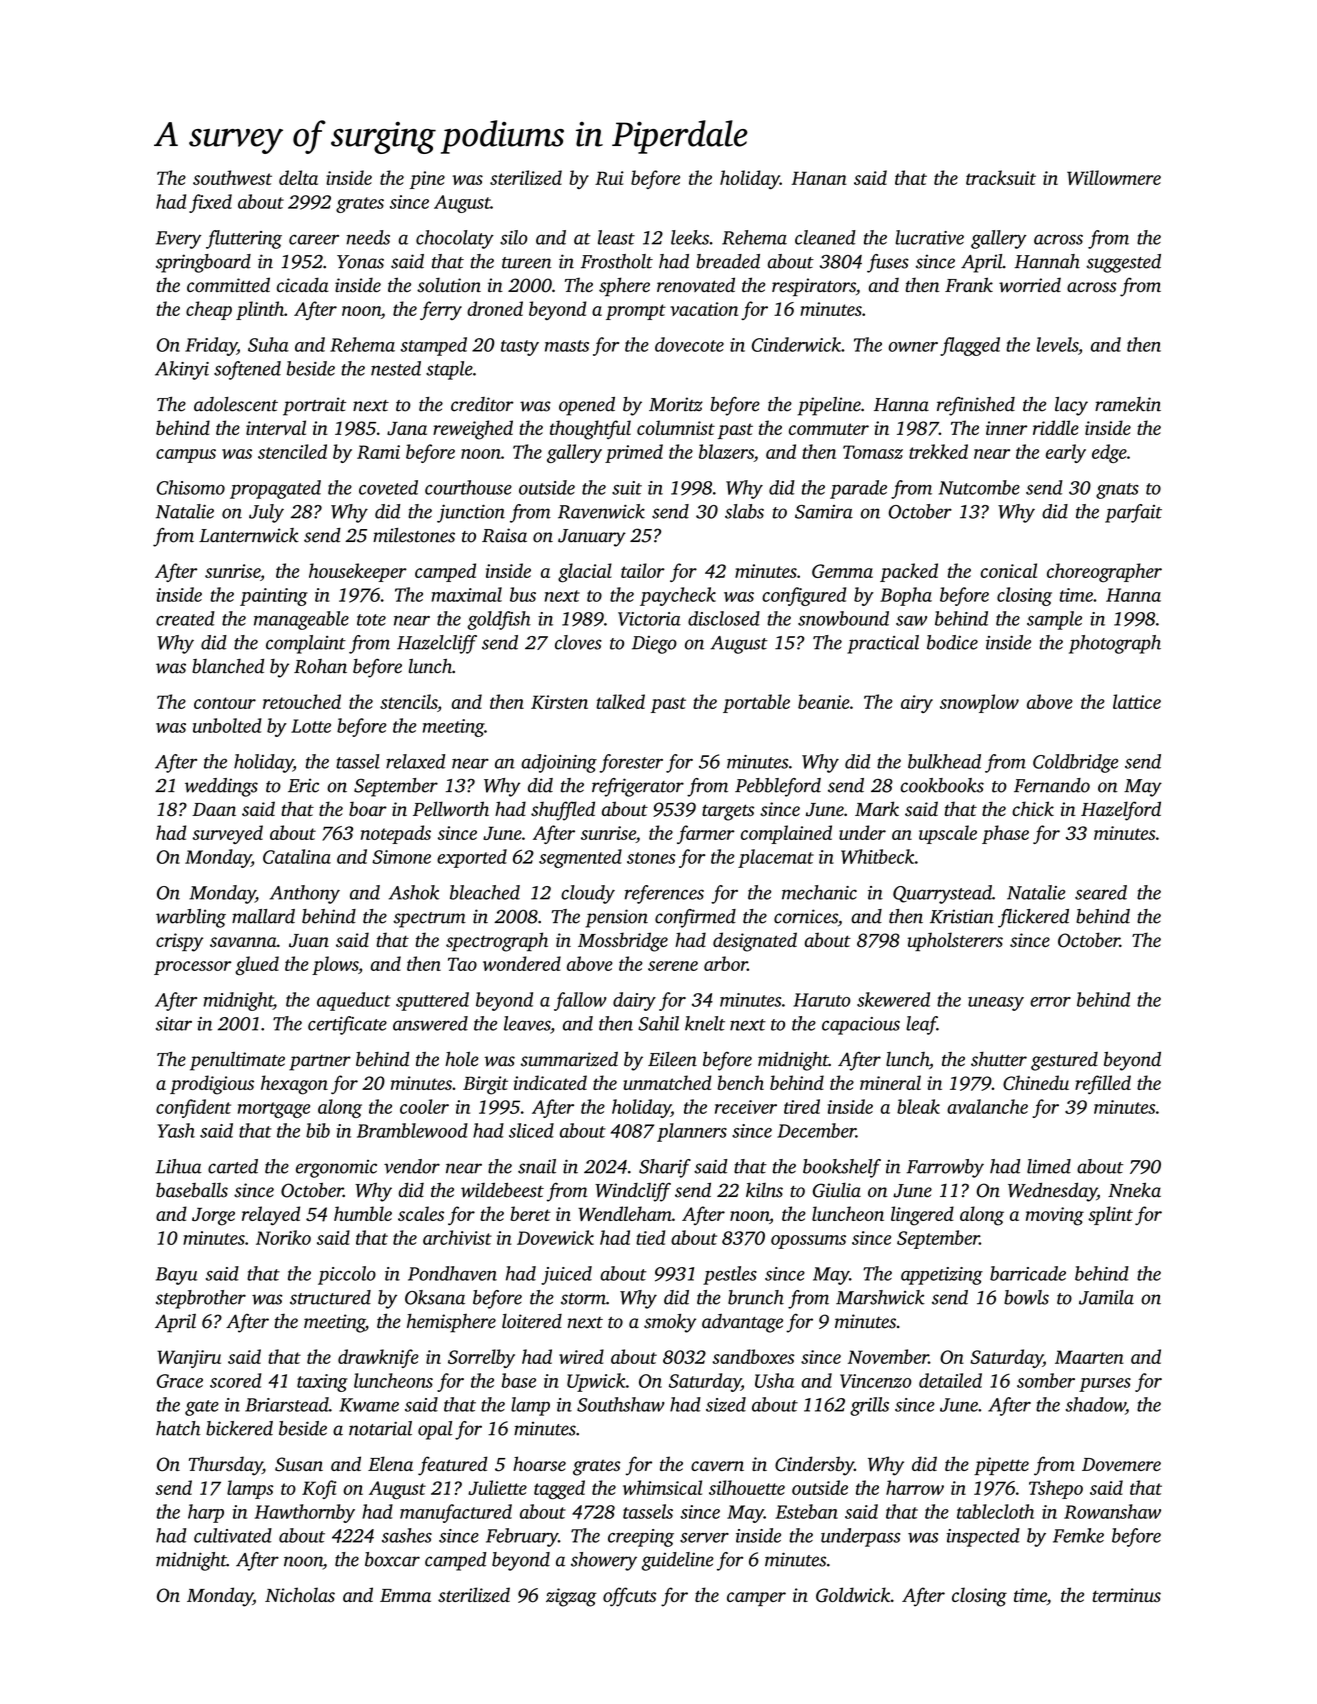 This document has height=1704, width=1317. I want to click on structured, so click(330, 1297).
